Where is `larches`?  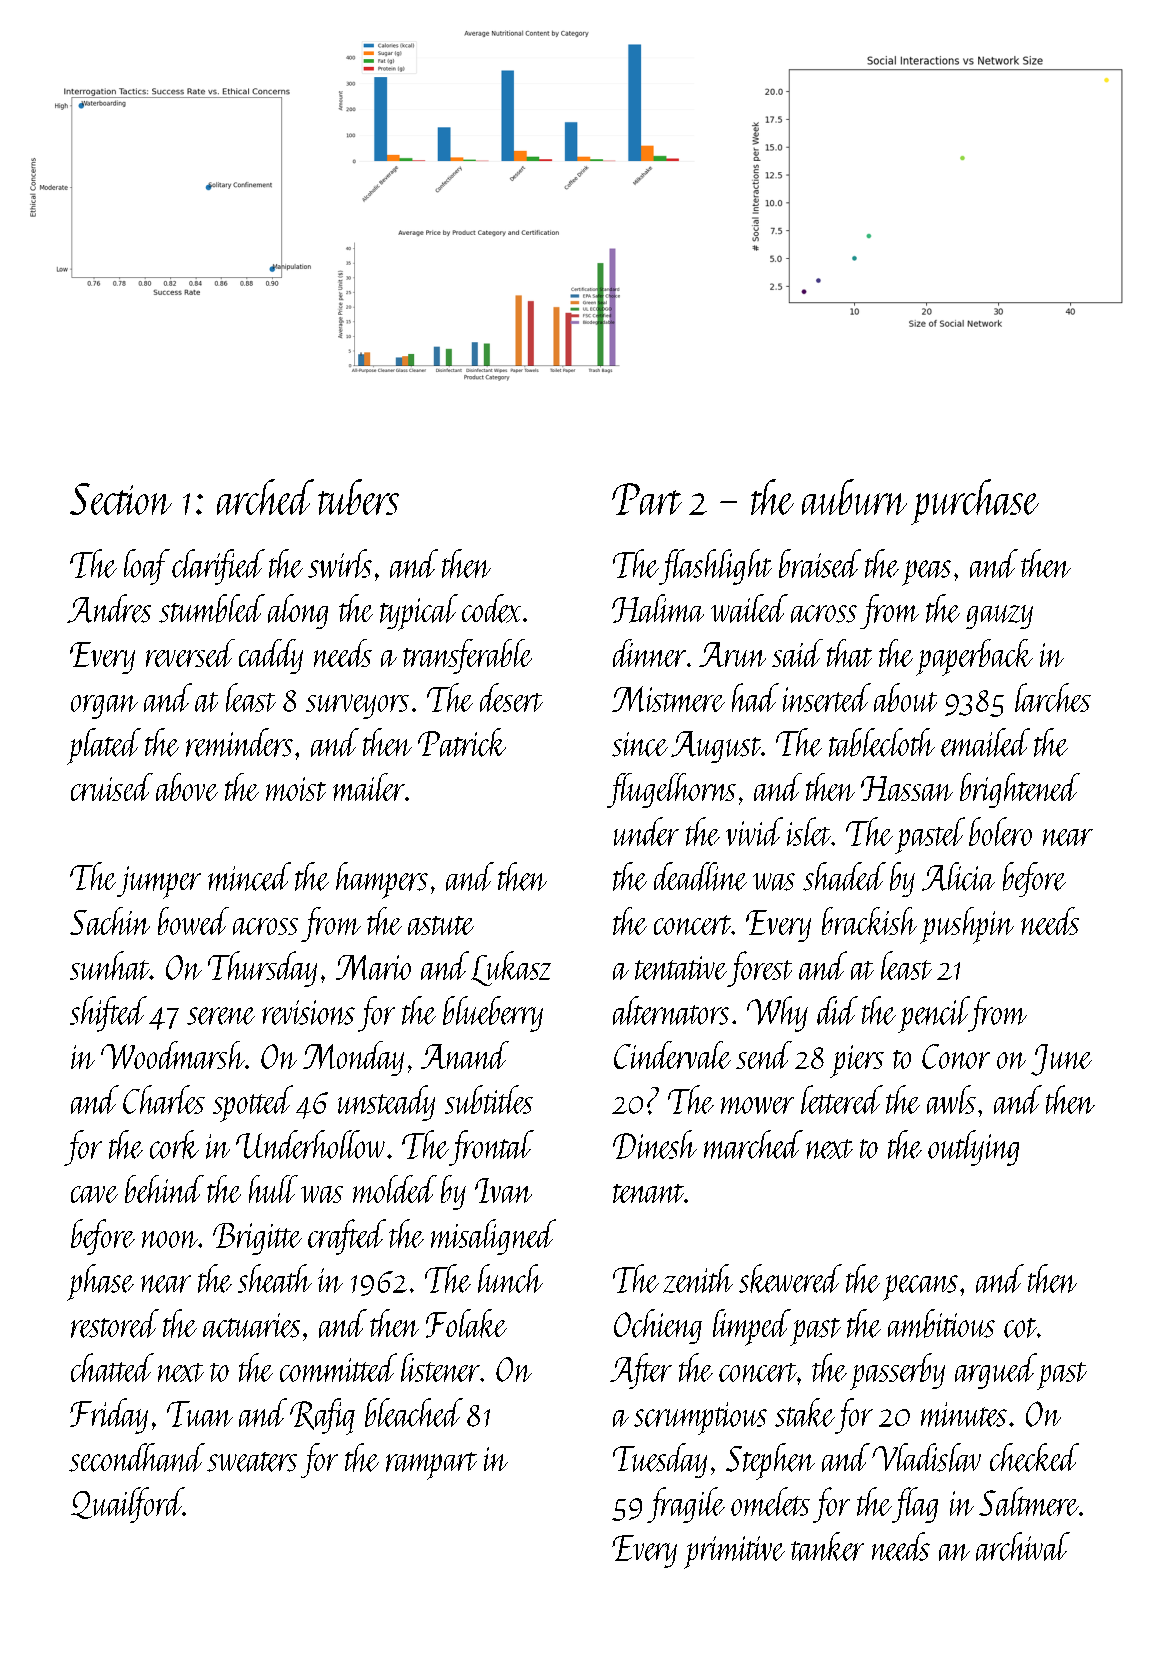 larches is located at coordinates (1053, 697).
